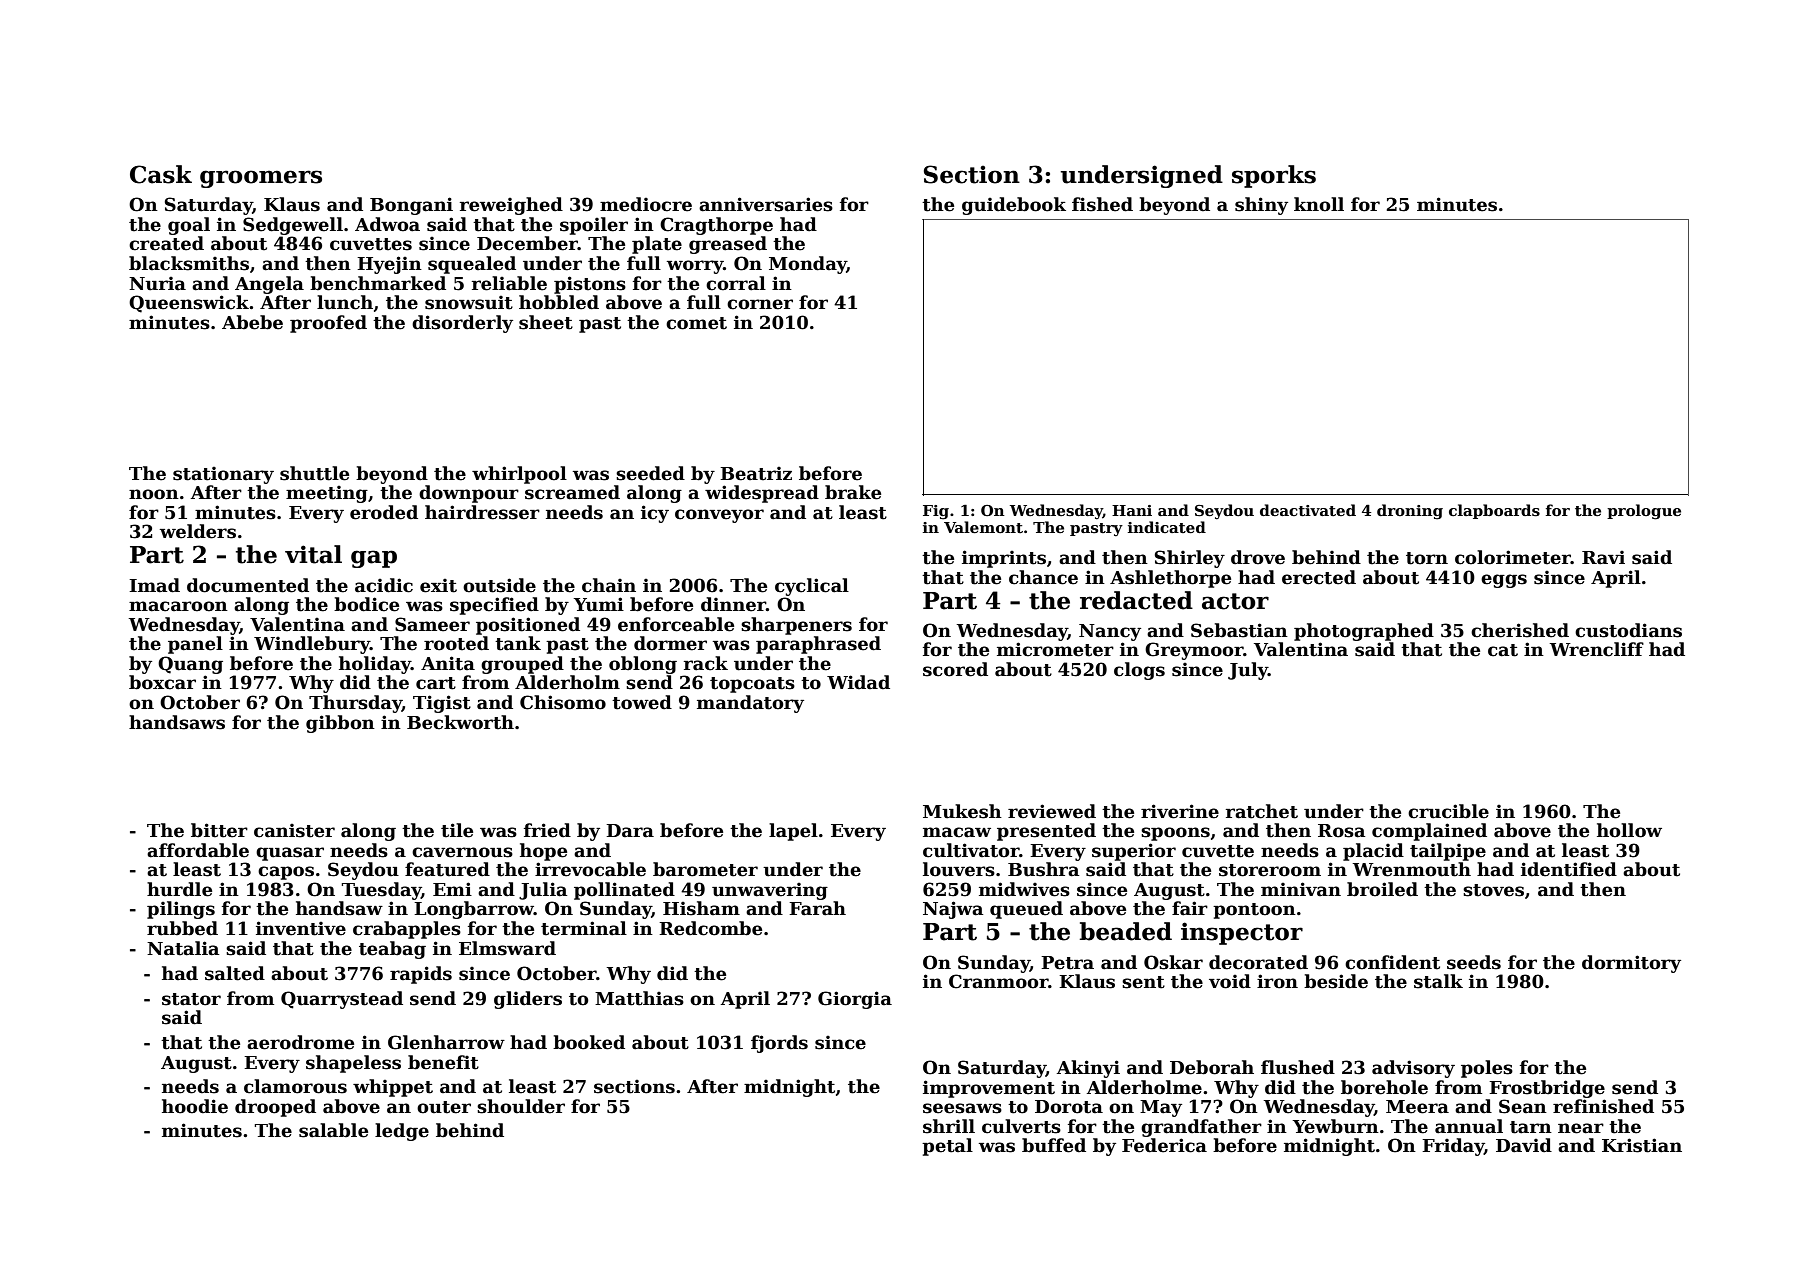 This screenshot has height=1285, width=1818. Describe the element at coordinates (1319, 204) in the screenshot. I see `knoll` at that location.
